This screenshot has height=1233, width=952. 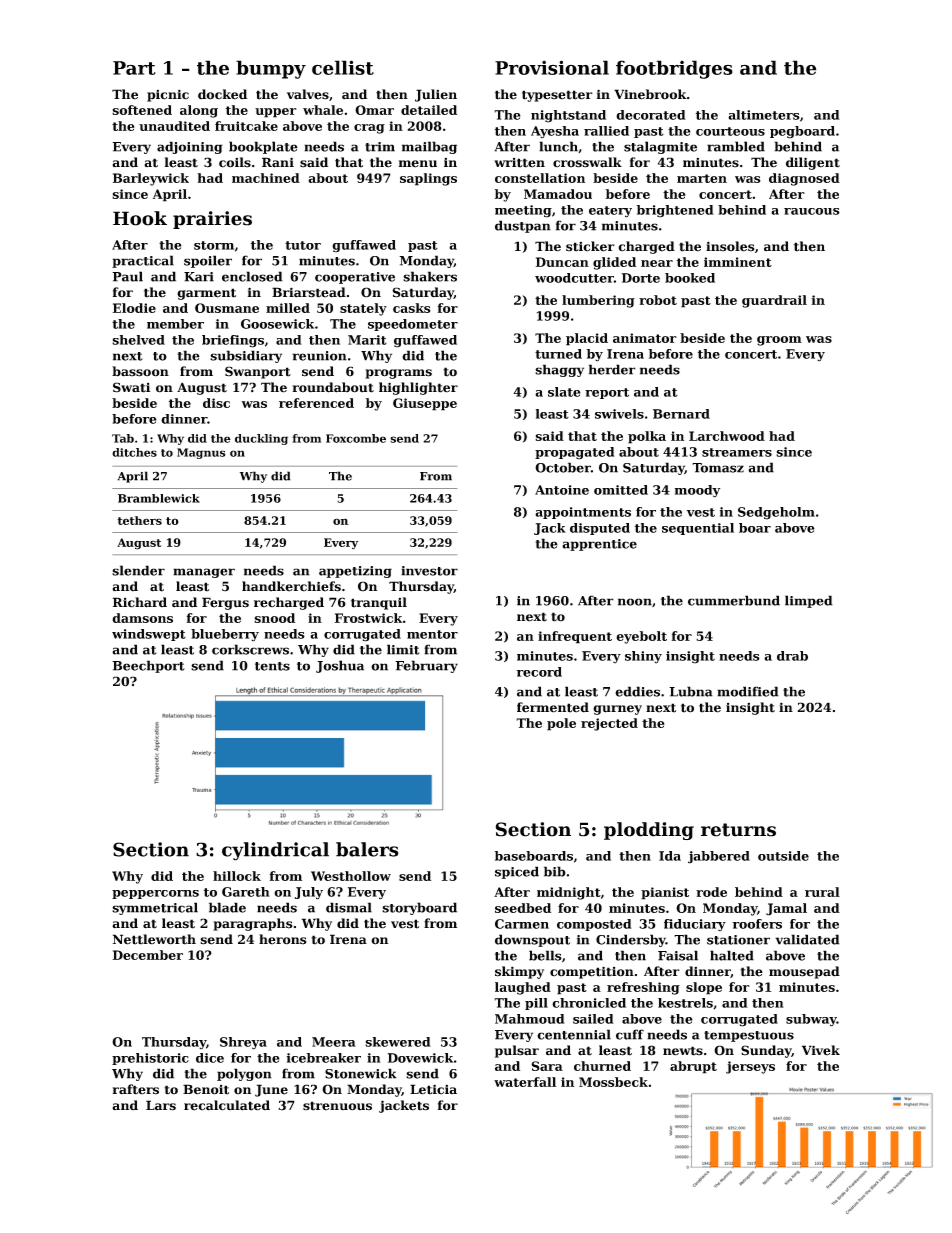 What do you see at coordinates (425, 404) in the screenshot?
I see `Giuseppe` at bounding box center [425, 404].
